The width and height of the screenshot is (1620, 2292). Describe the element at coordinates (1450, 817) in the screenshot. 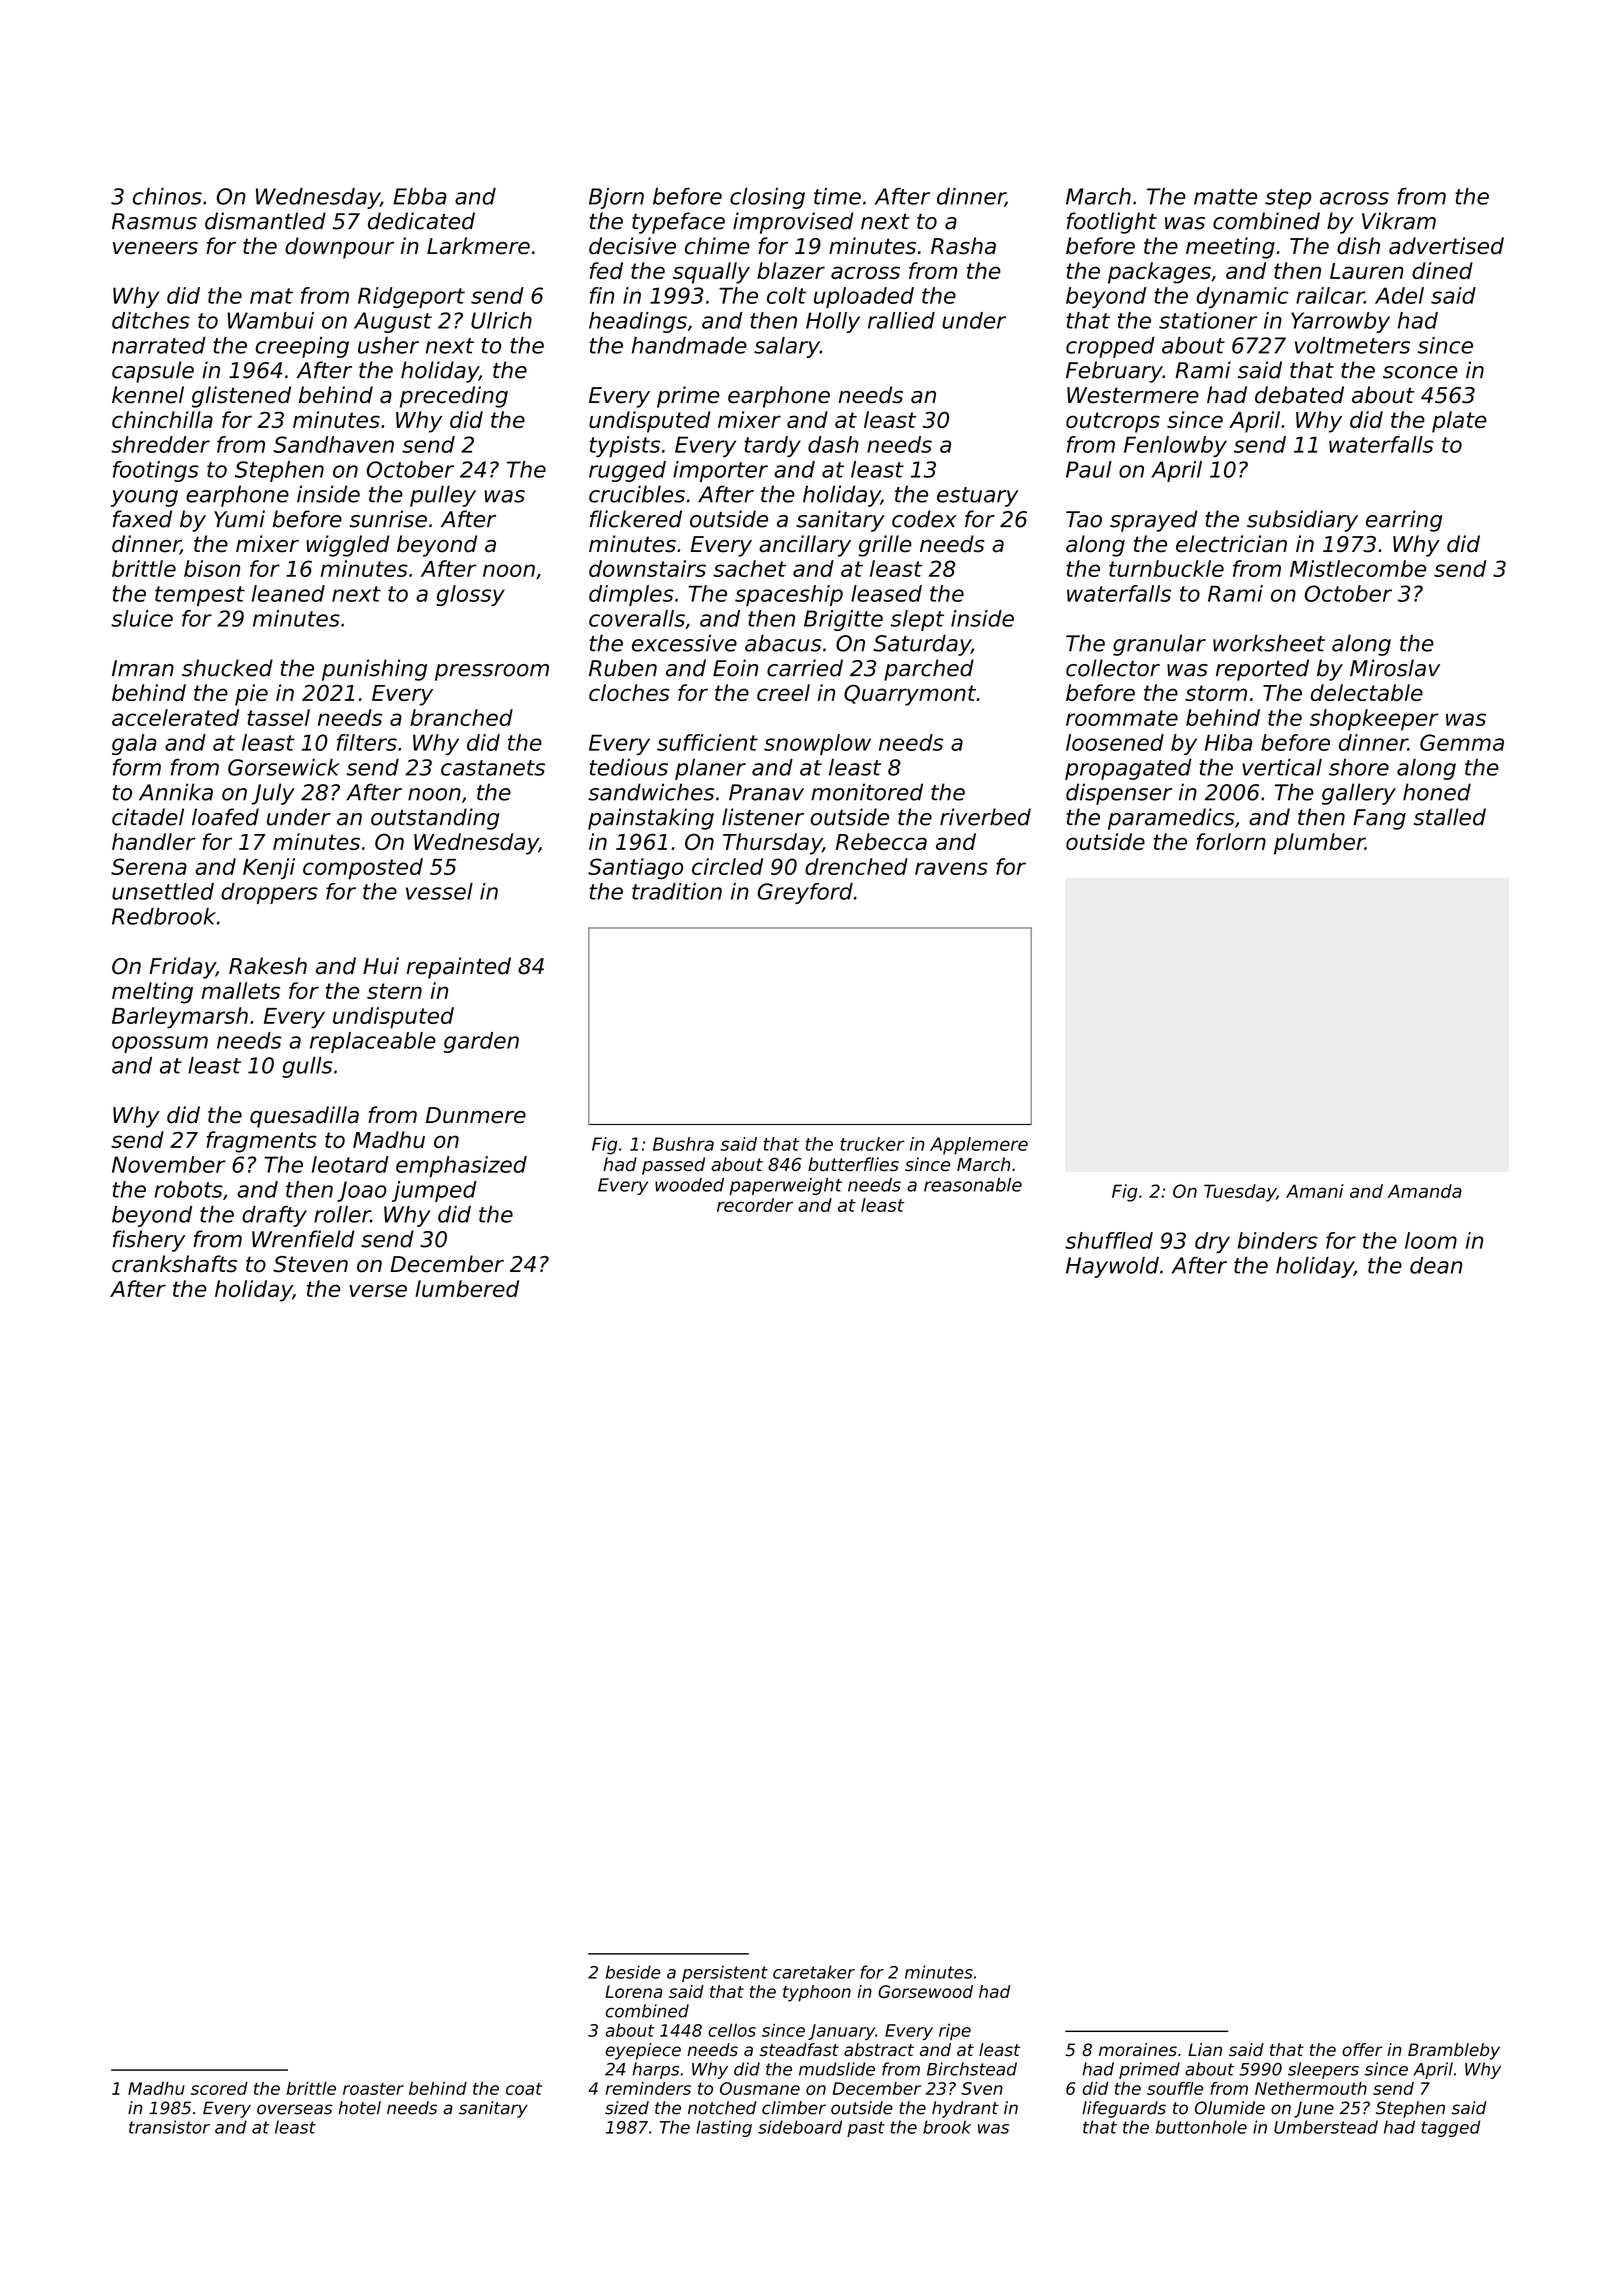

I see `stalled` at that location.
